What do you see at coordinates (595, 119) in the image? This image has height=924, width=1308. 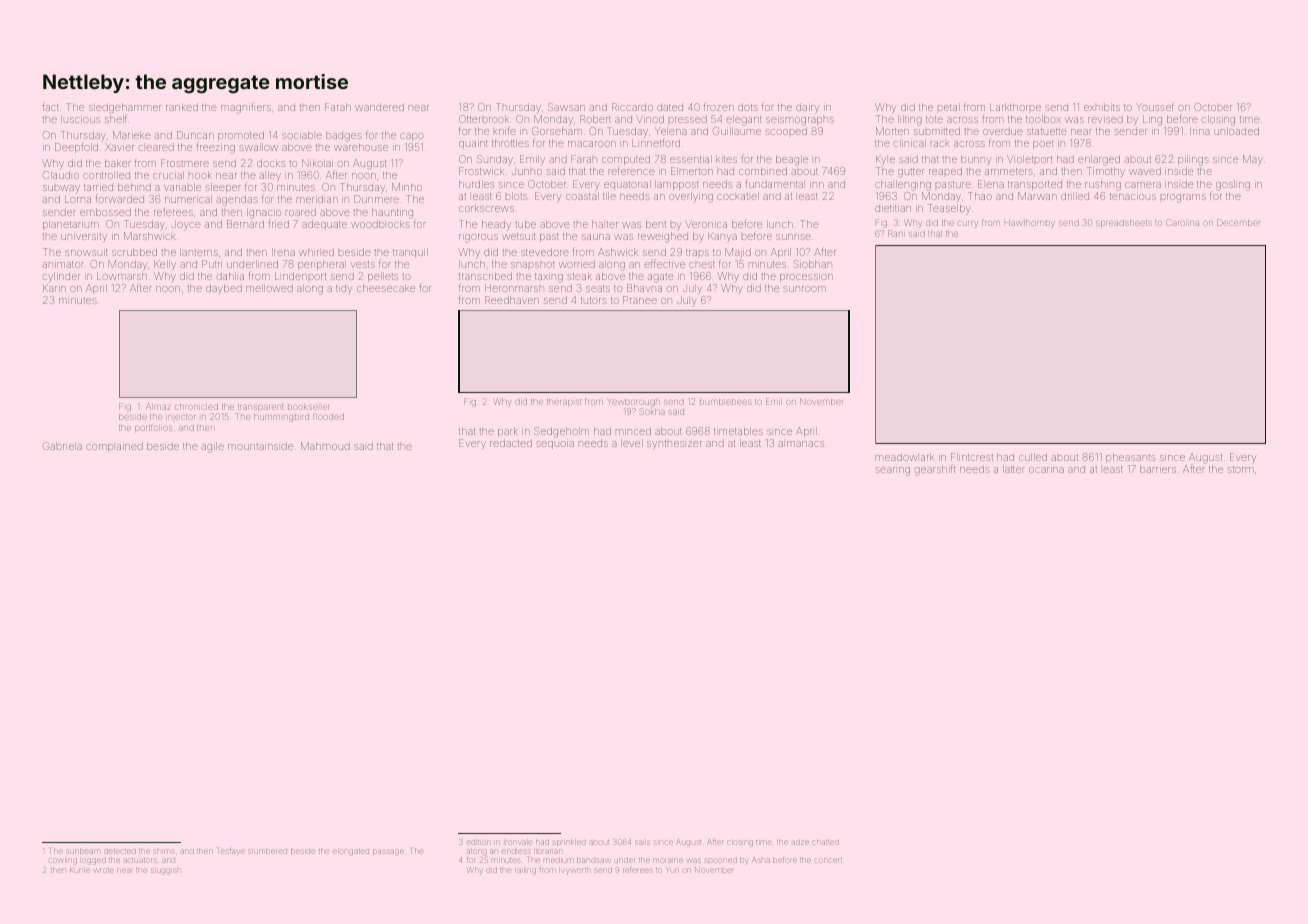 I see `Robert` at bounding box center [595, 119].
